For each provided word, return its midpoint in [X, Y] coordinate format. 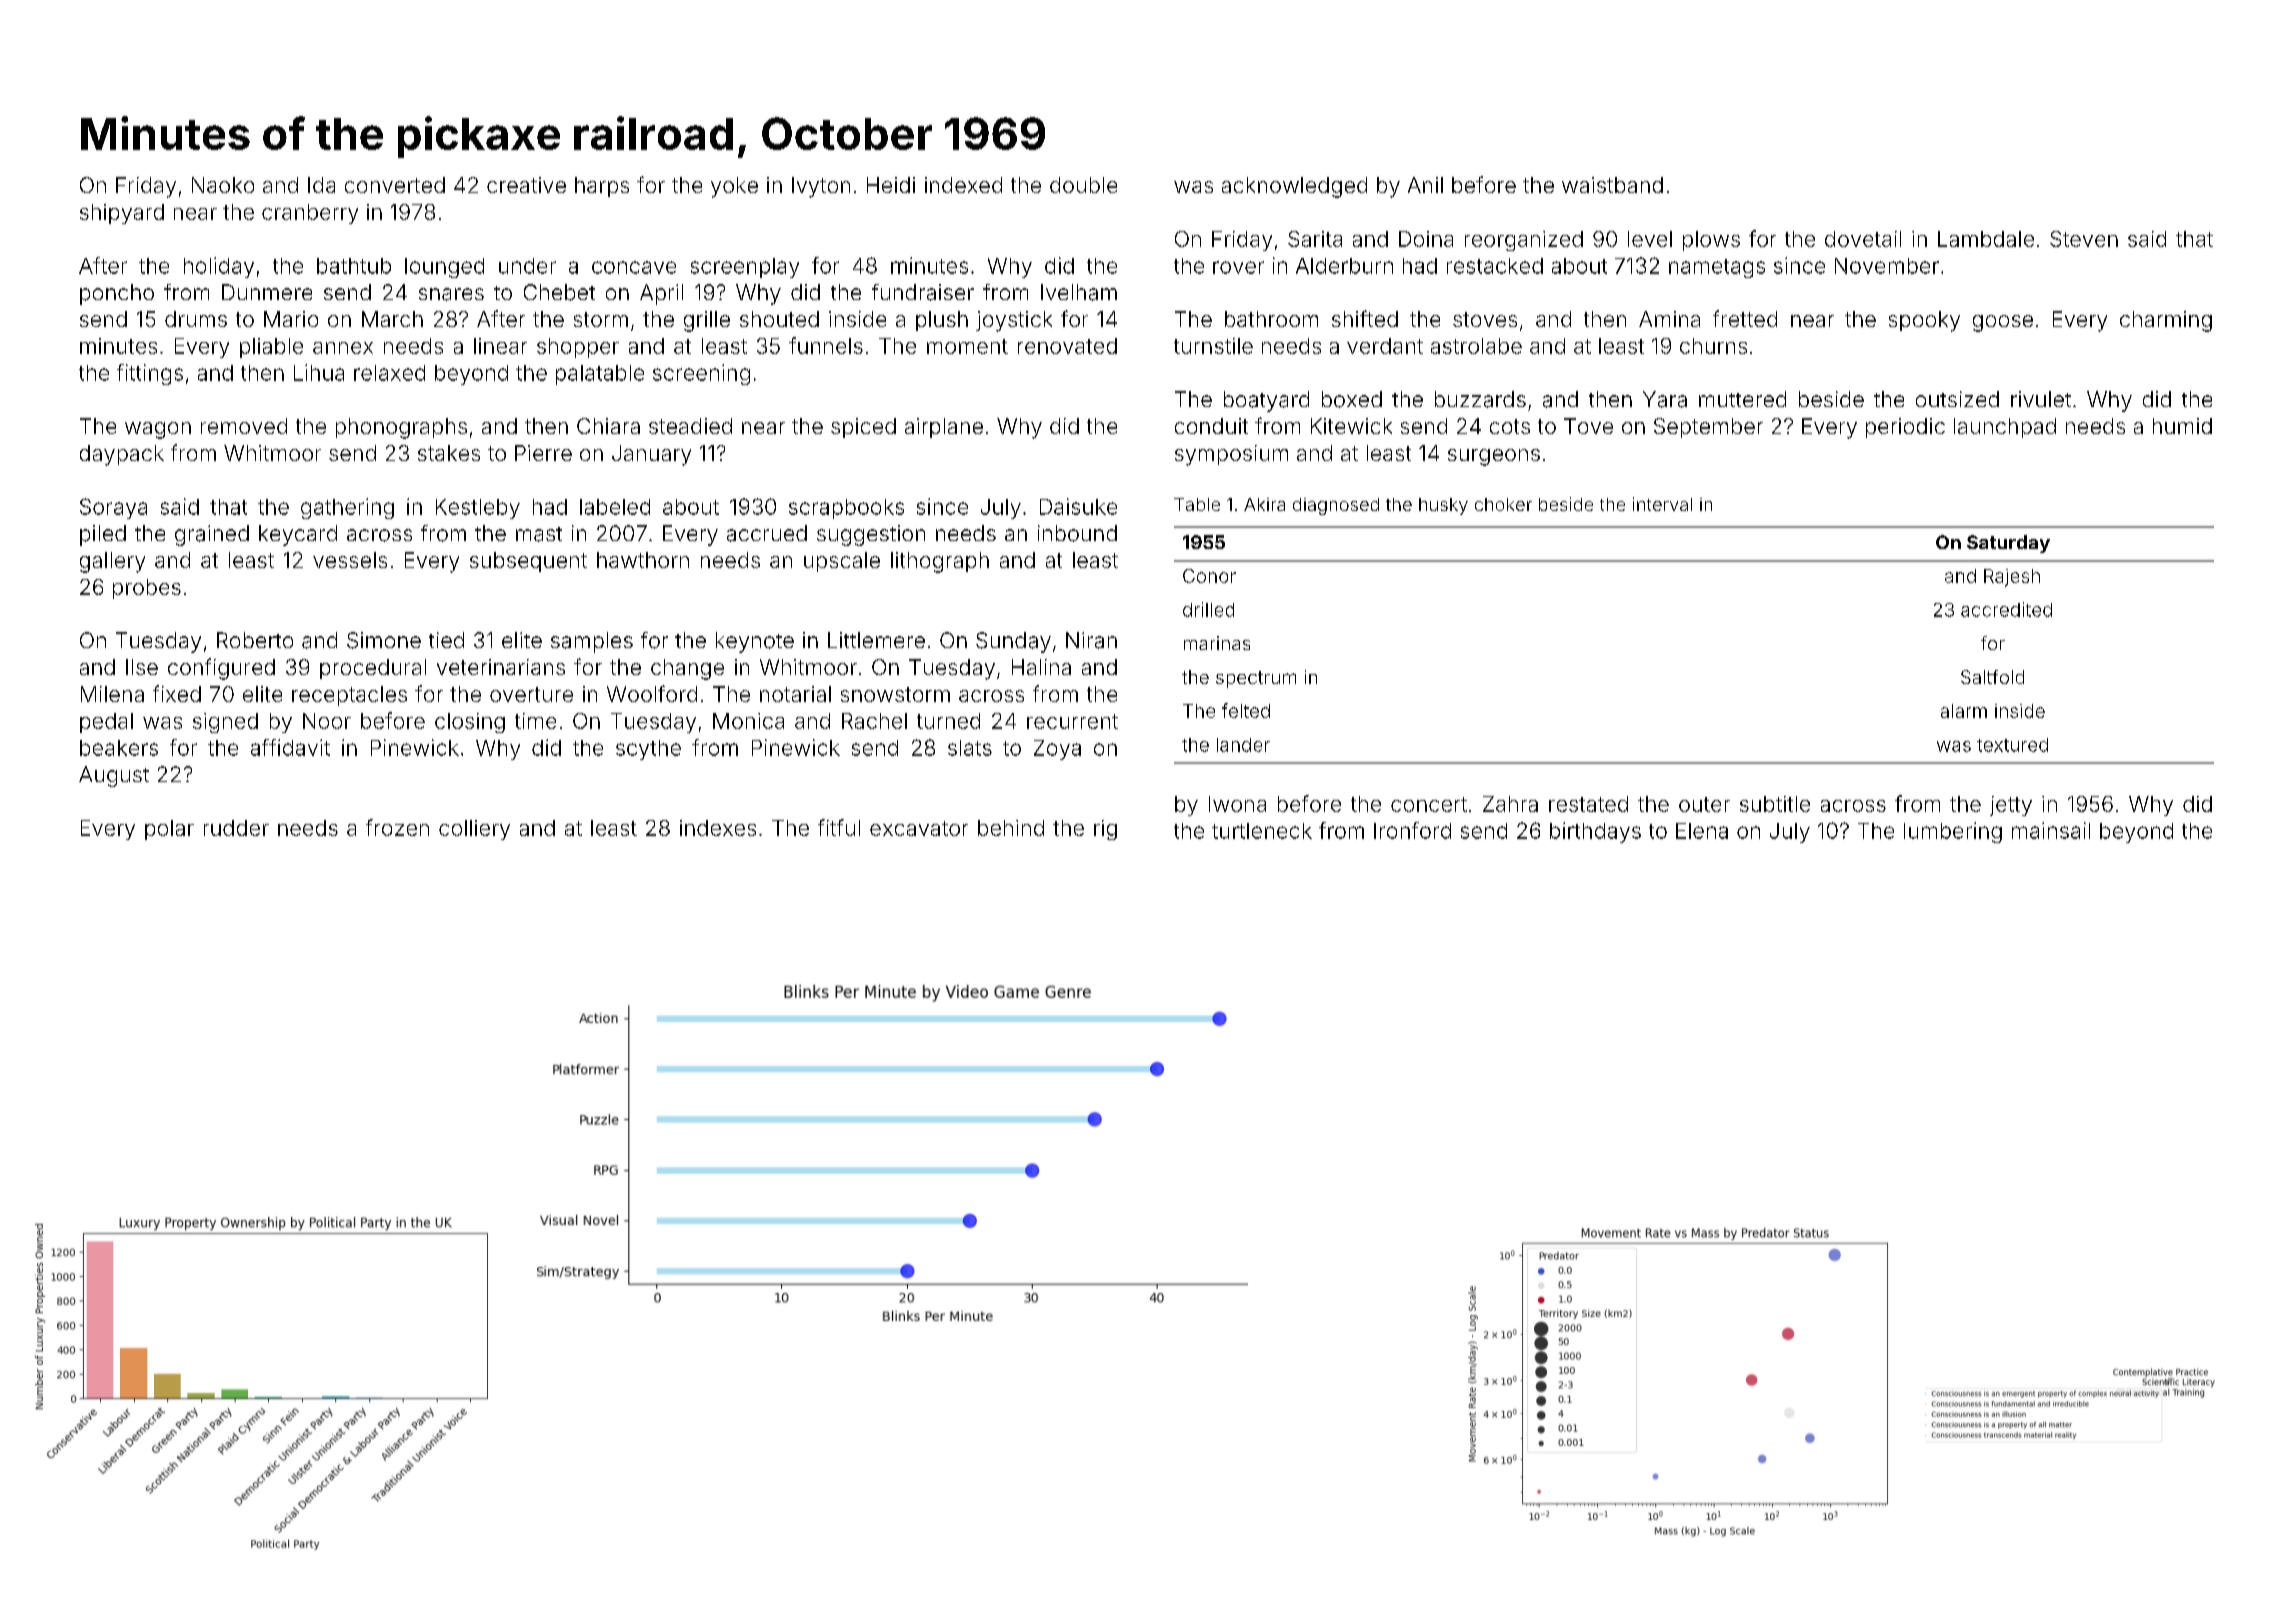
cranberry [310, 214]
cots [1510, 426]
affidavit [290, 747]
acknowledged [1294, 187]
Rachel [874, 721]
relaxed [389, 373]
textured [2012, 745]
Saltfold [1992, 677]
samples [592, 642]
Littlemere [876, 640]
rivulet [2041, 399]
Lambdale [1986, 239]
